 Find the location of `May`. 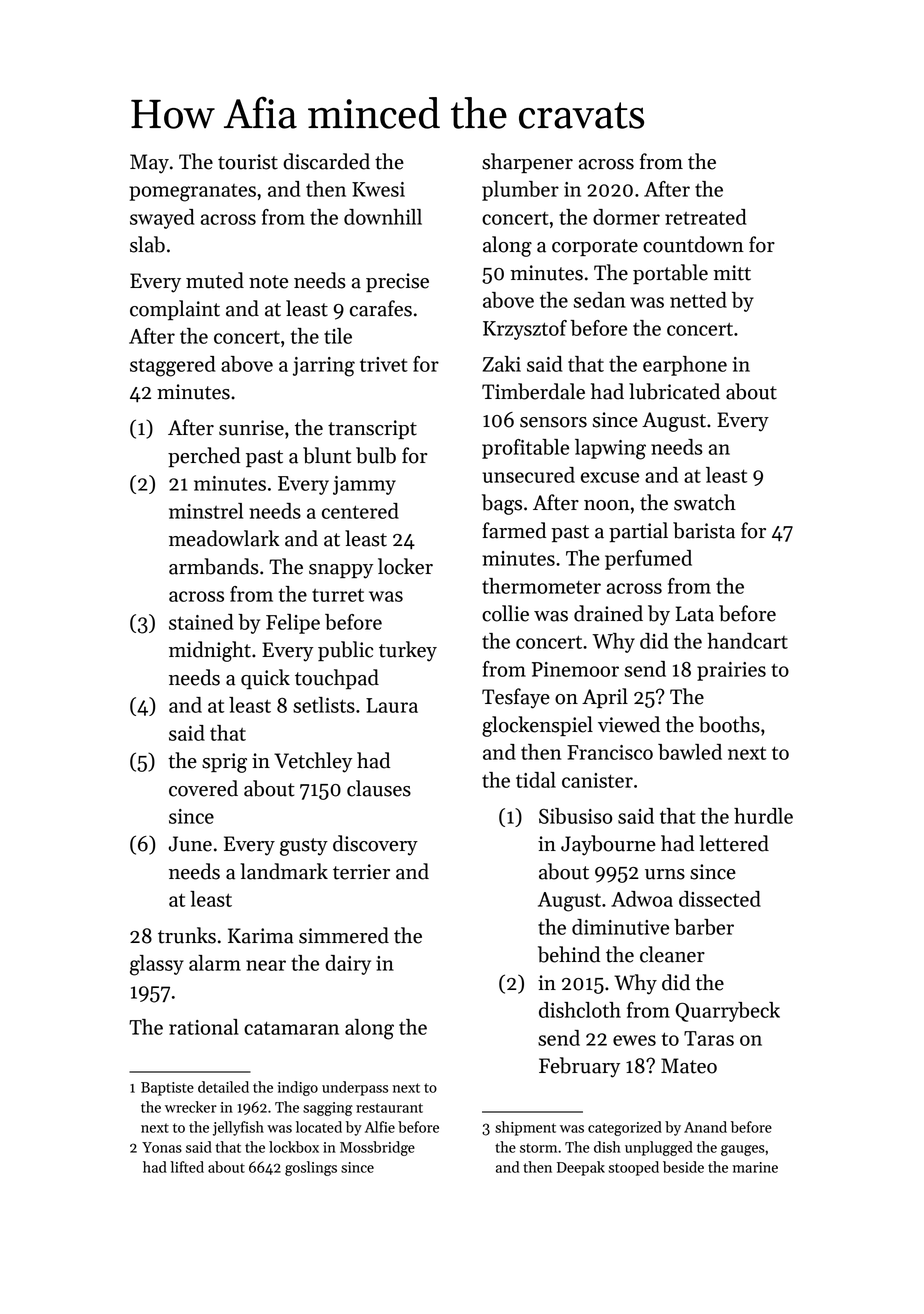

May is located at coordinates (149, 164).
